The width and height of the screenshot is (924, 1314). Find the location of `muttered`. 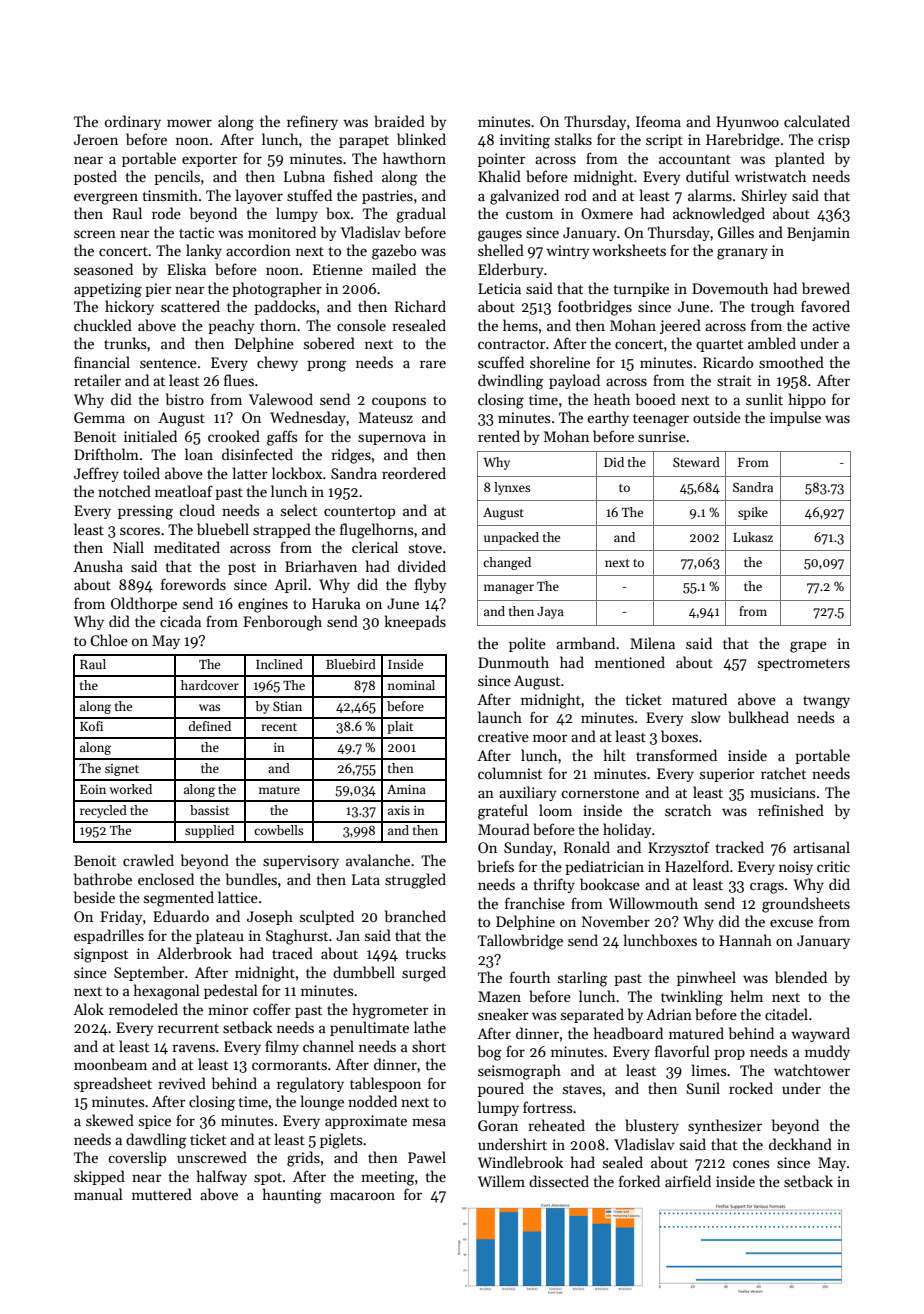

muttered is located at coordinates (162, 1194).
